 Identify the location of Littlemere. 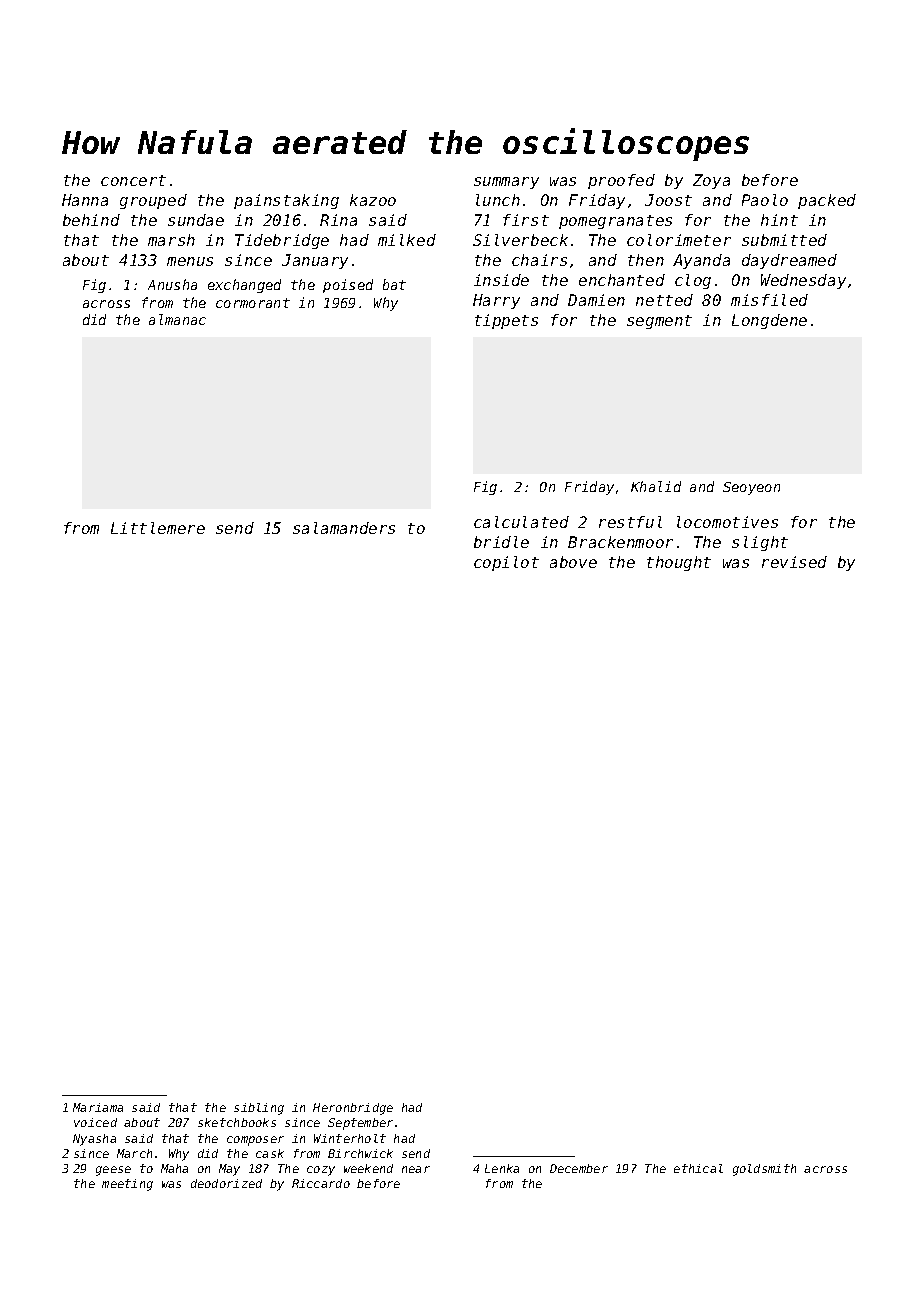
(158, 528).
